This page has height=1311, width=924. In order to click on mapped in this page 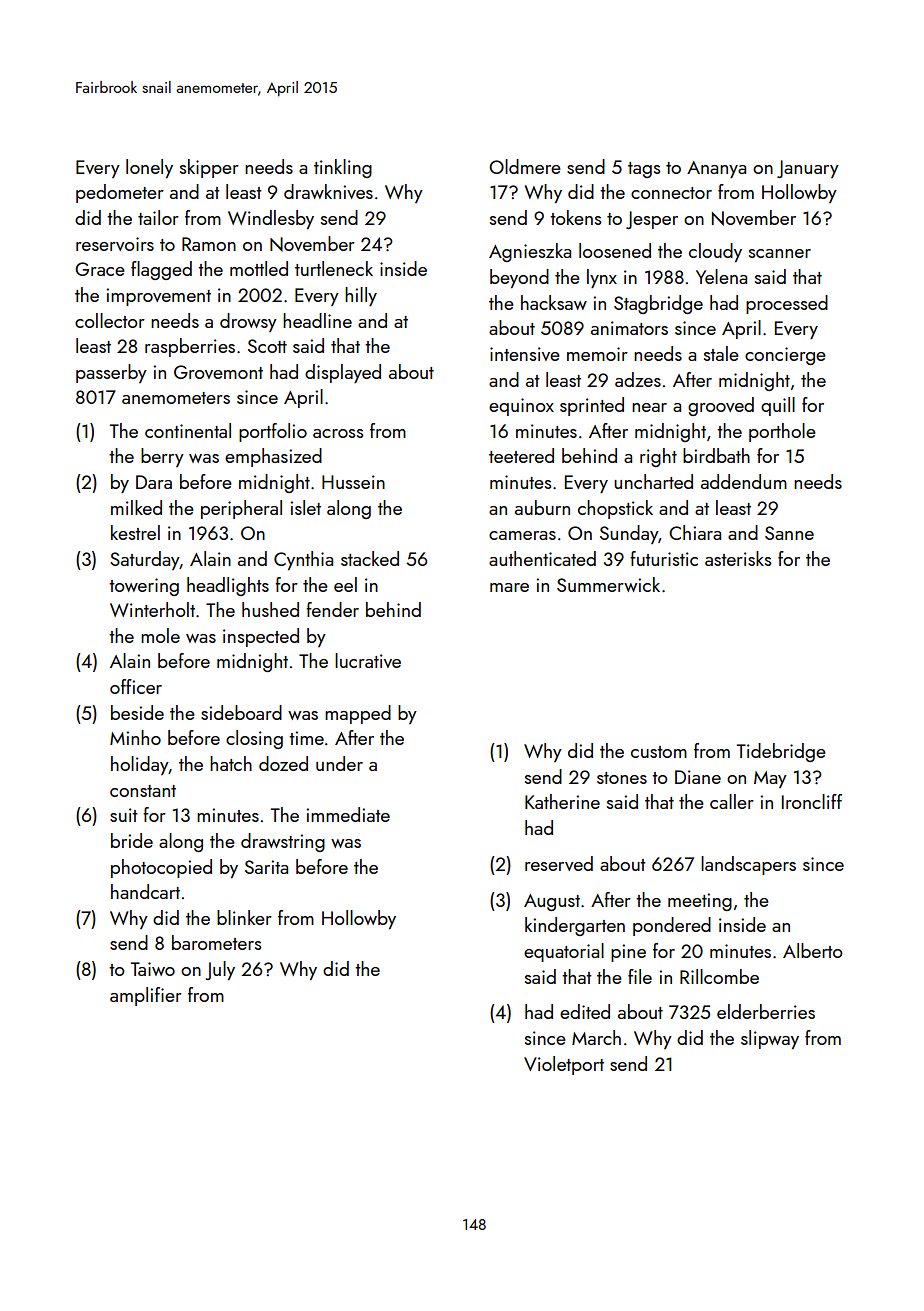, I will do `click(358, 714)`.
